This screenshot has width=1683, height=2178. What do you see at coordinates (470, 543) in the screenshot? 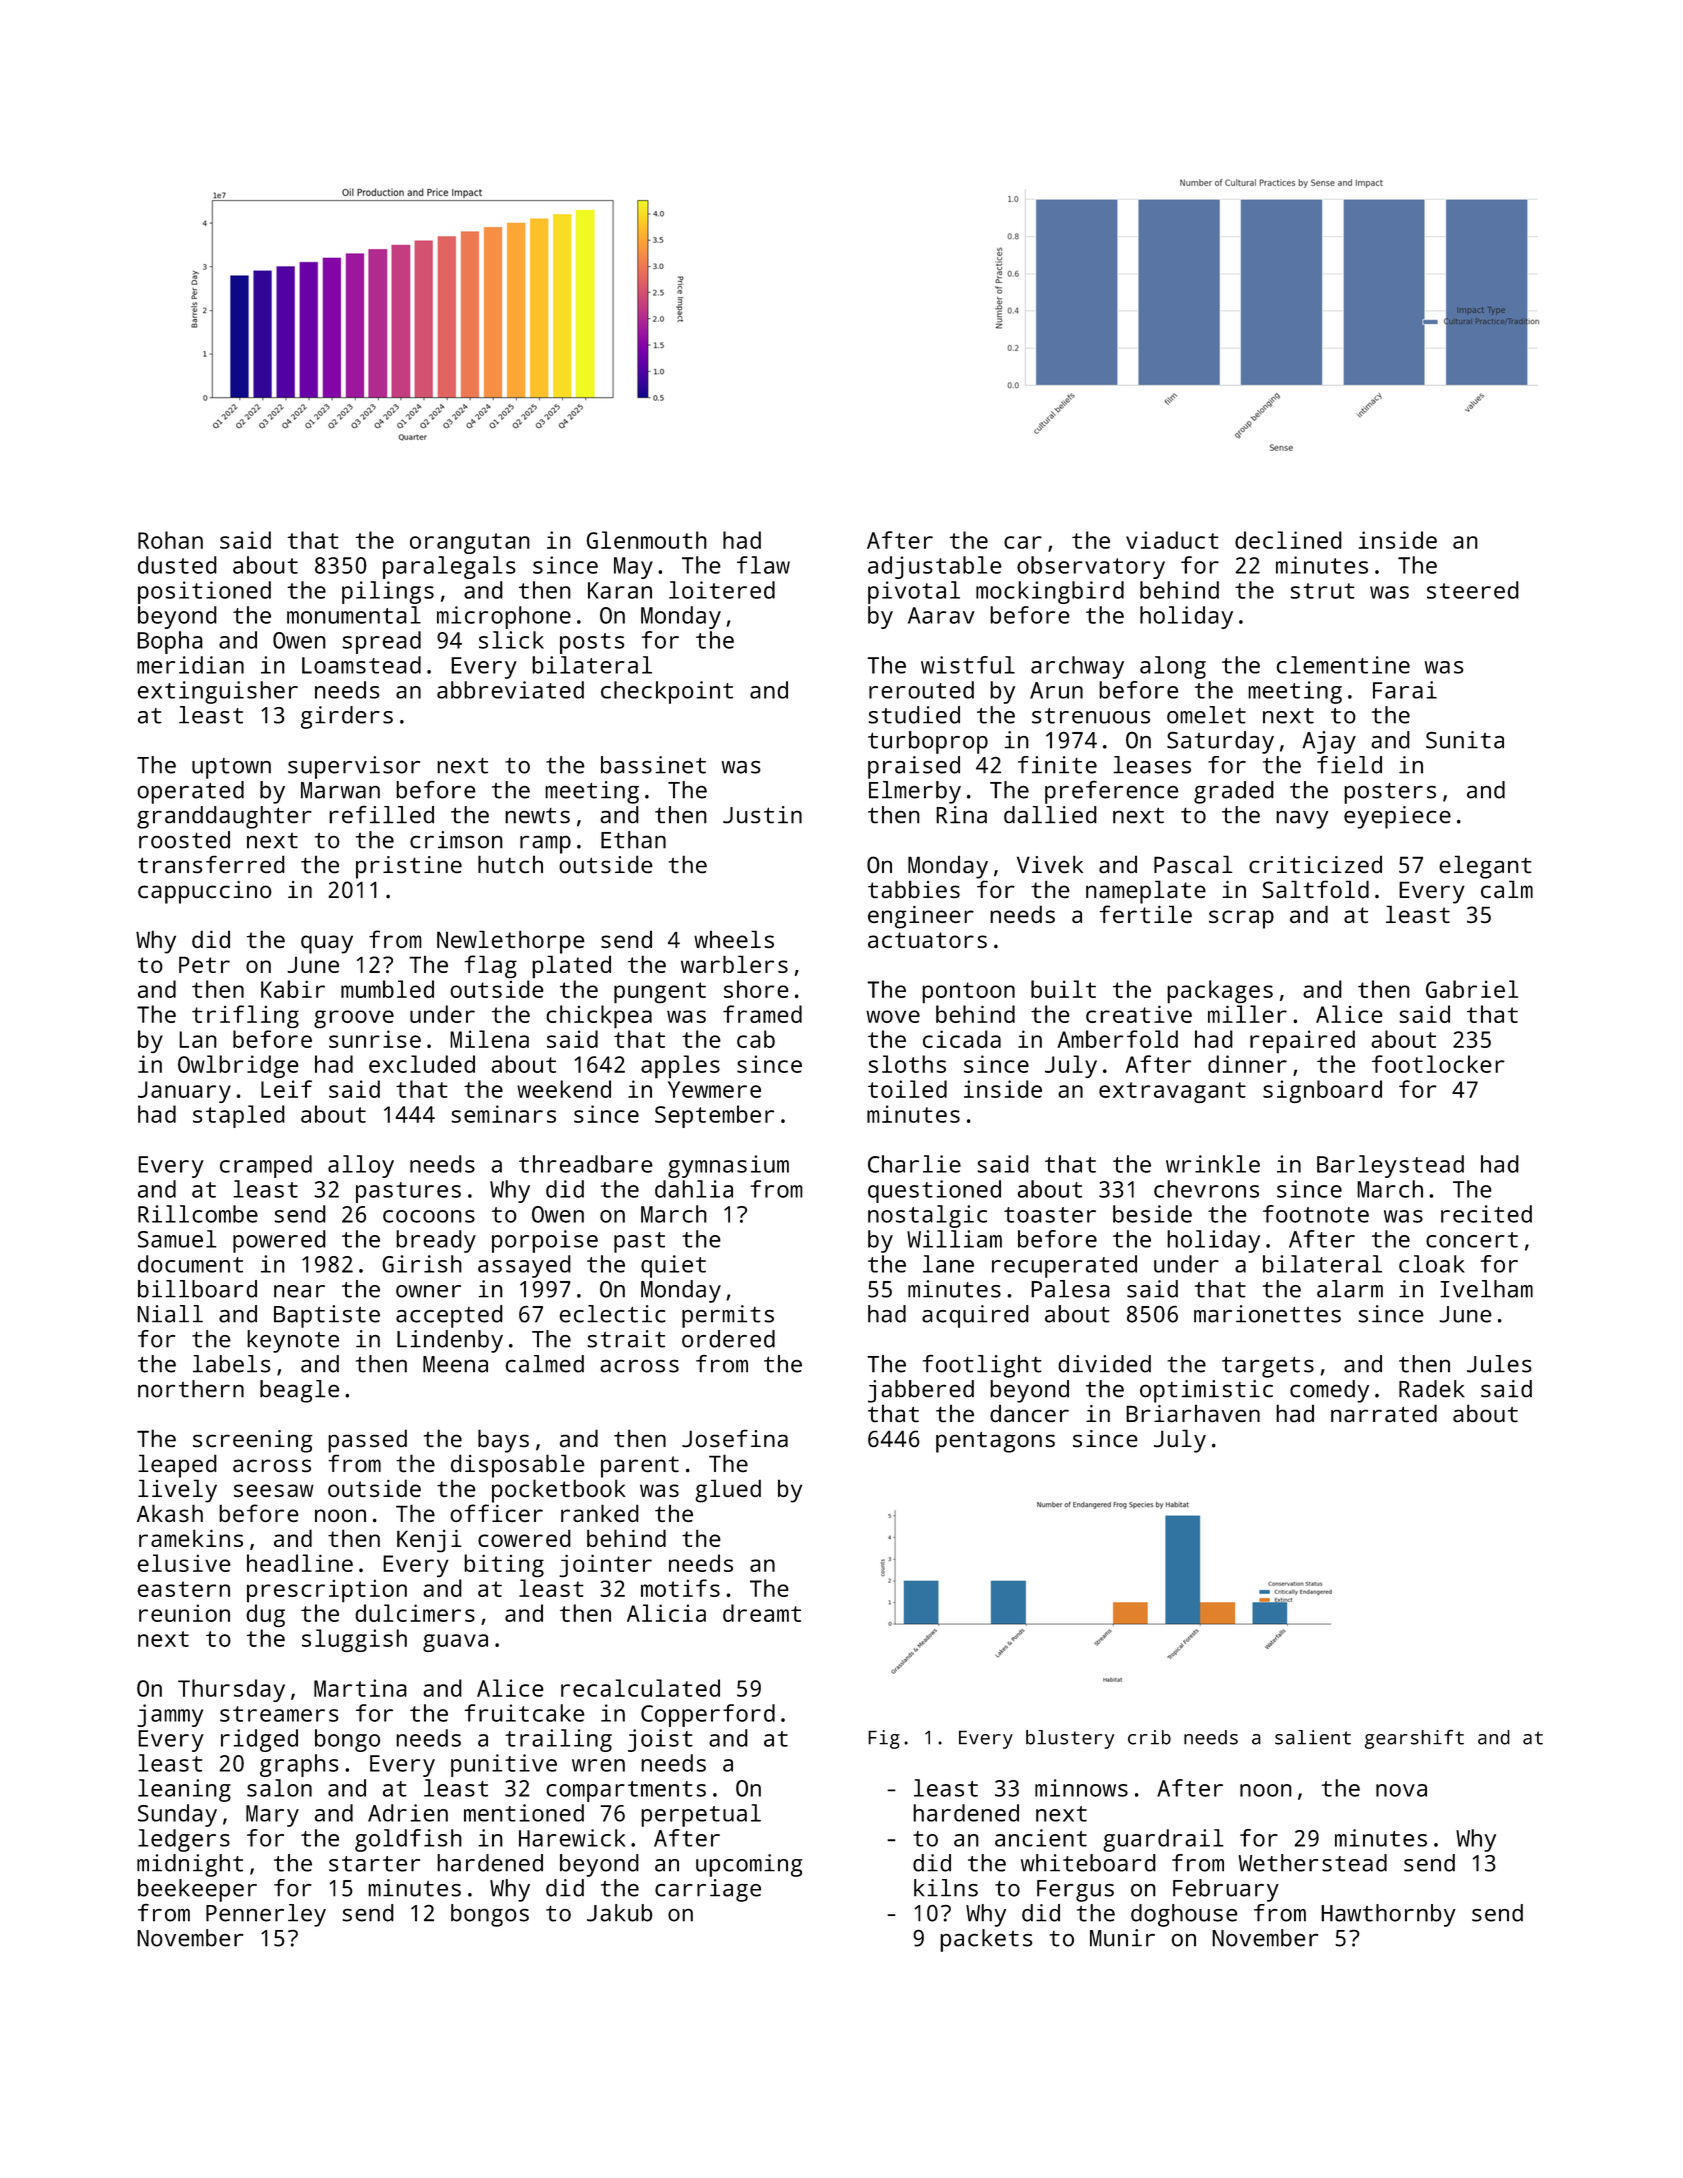
I see `orangutan` at bounding box center [470, 543].
